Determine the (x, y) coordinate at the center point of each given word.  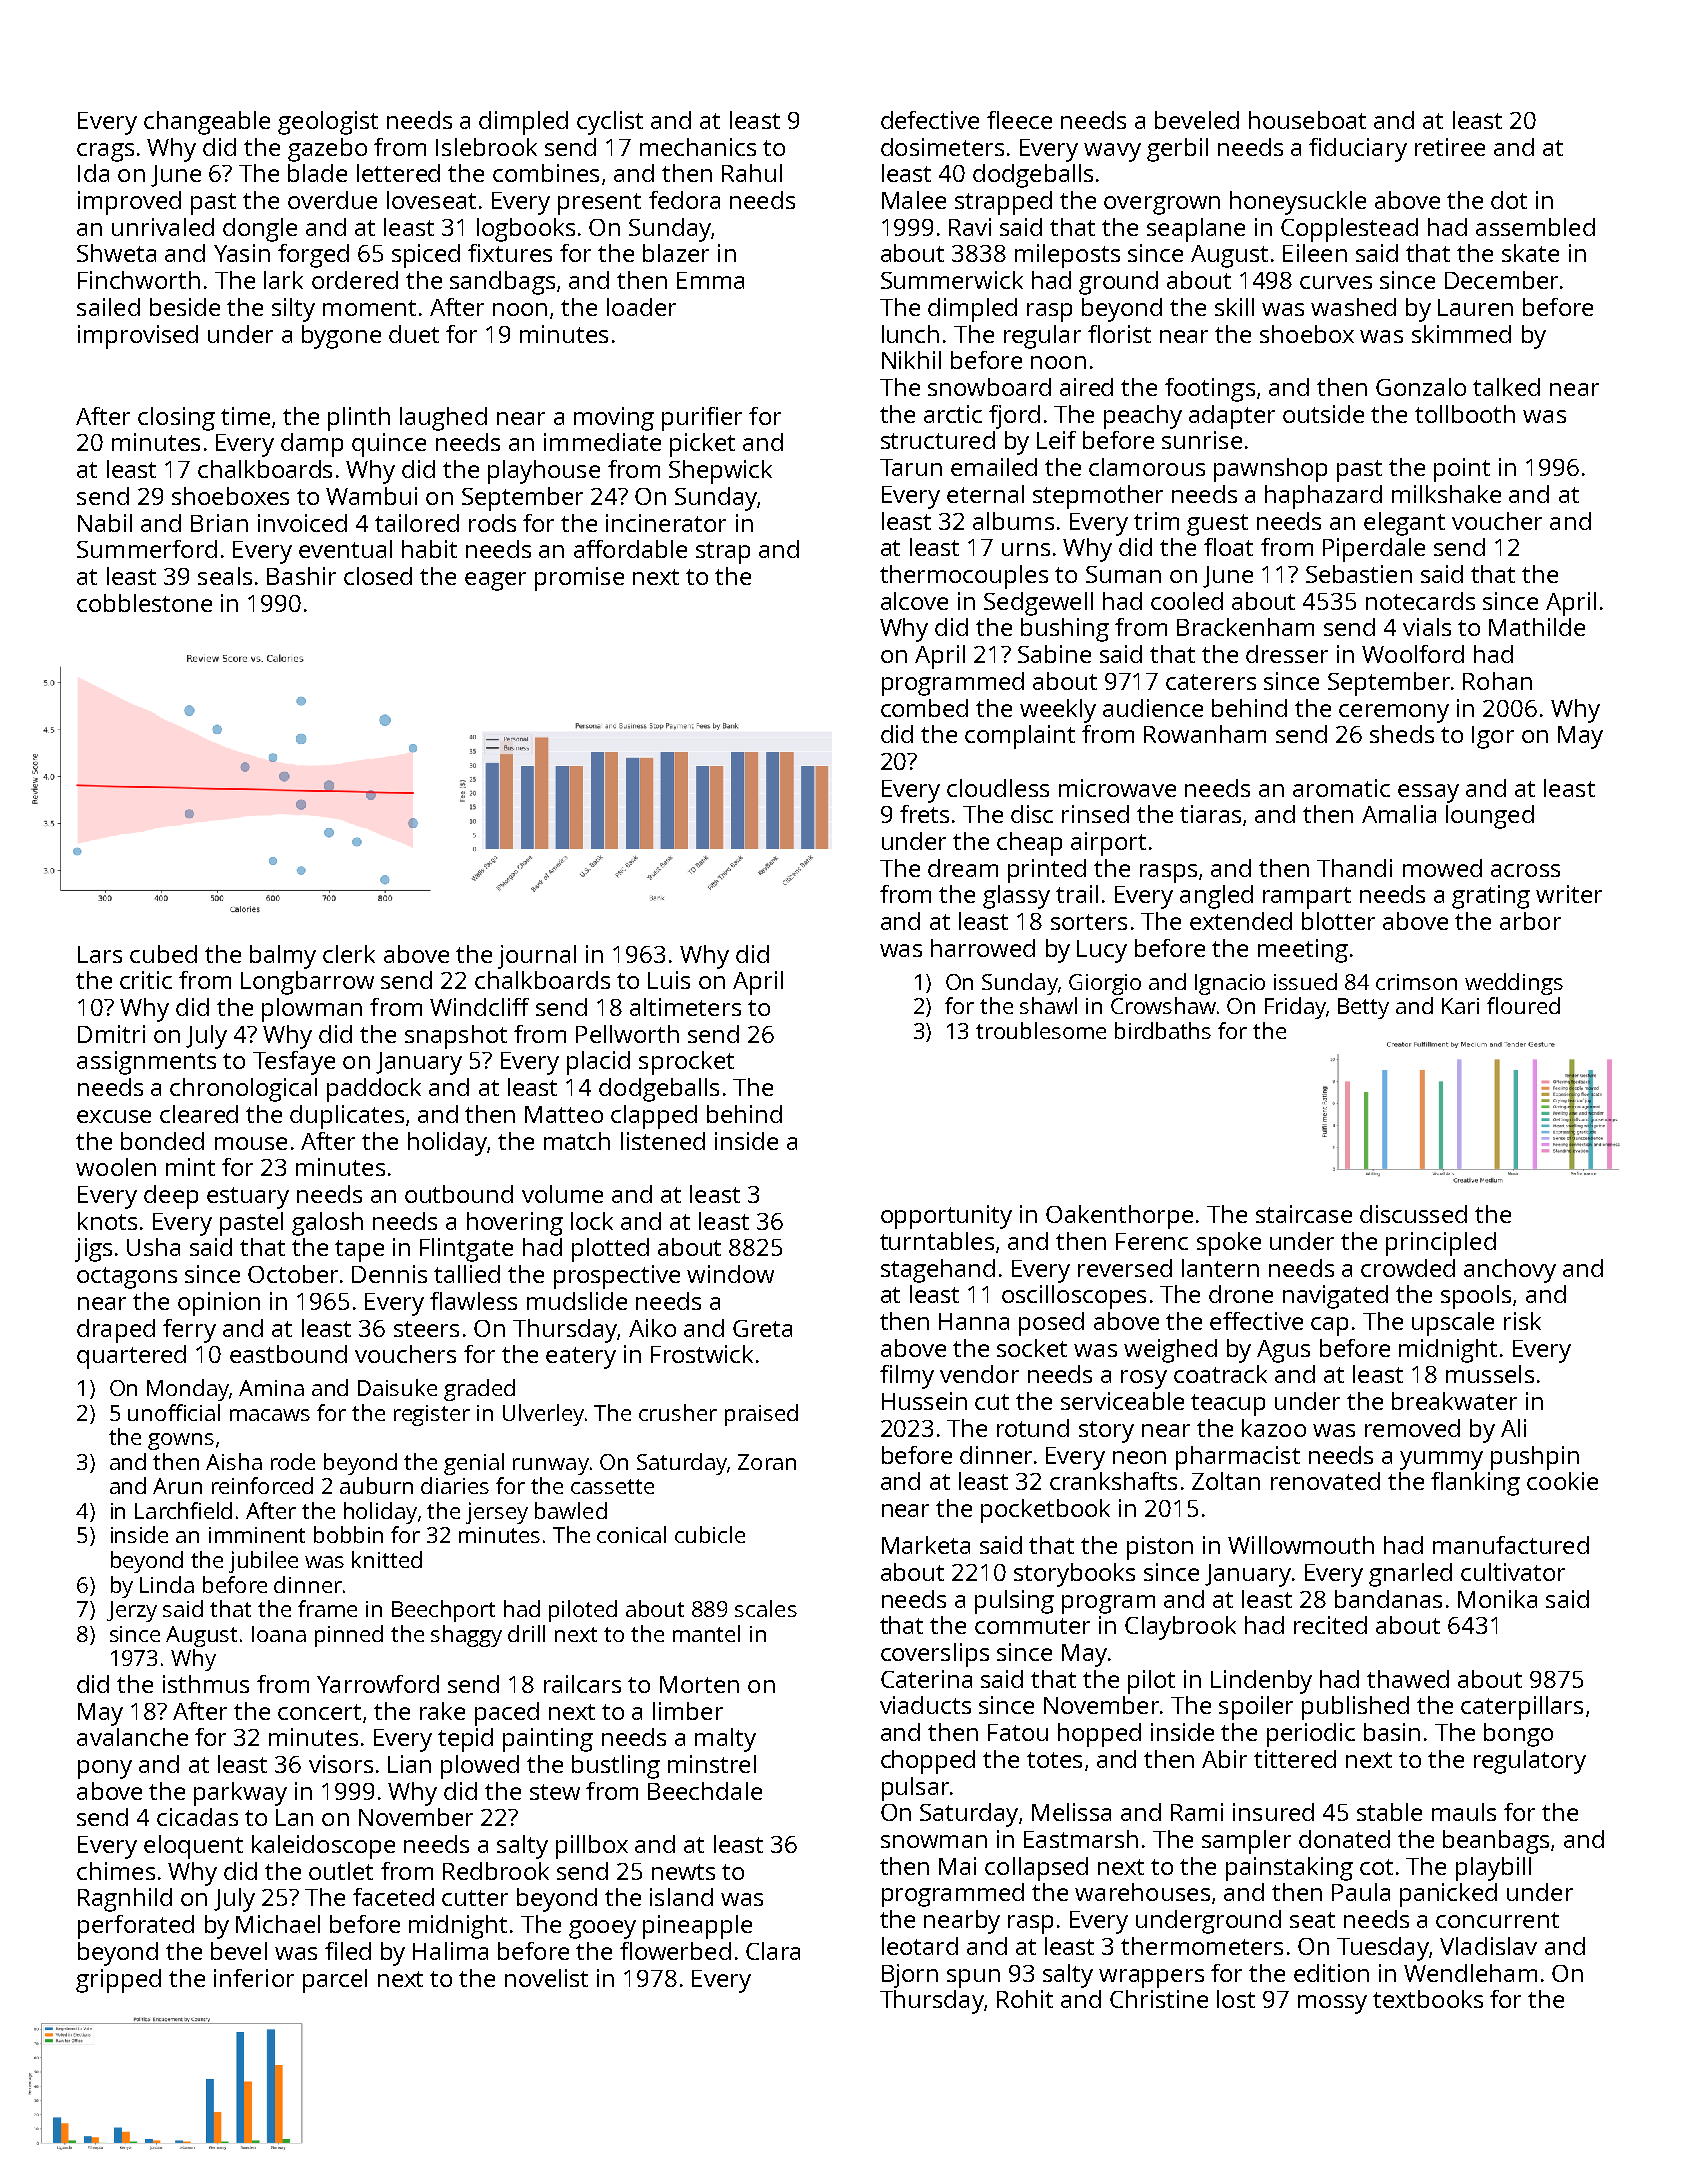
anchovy (1510, 1271)
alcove (914, 601)
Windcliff (479, 1007)
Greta (762, 1328)
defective (930, 120)
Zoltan (1226, 1481)
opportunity (946, 1217)
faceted (393, 1897)
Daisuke (397, 1387)
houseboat (1307, 120)
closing (176, 419)
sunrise (1202, 440)
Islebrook (486, 147)
